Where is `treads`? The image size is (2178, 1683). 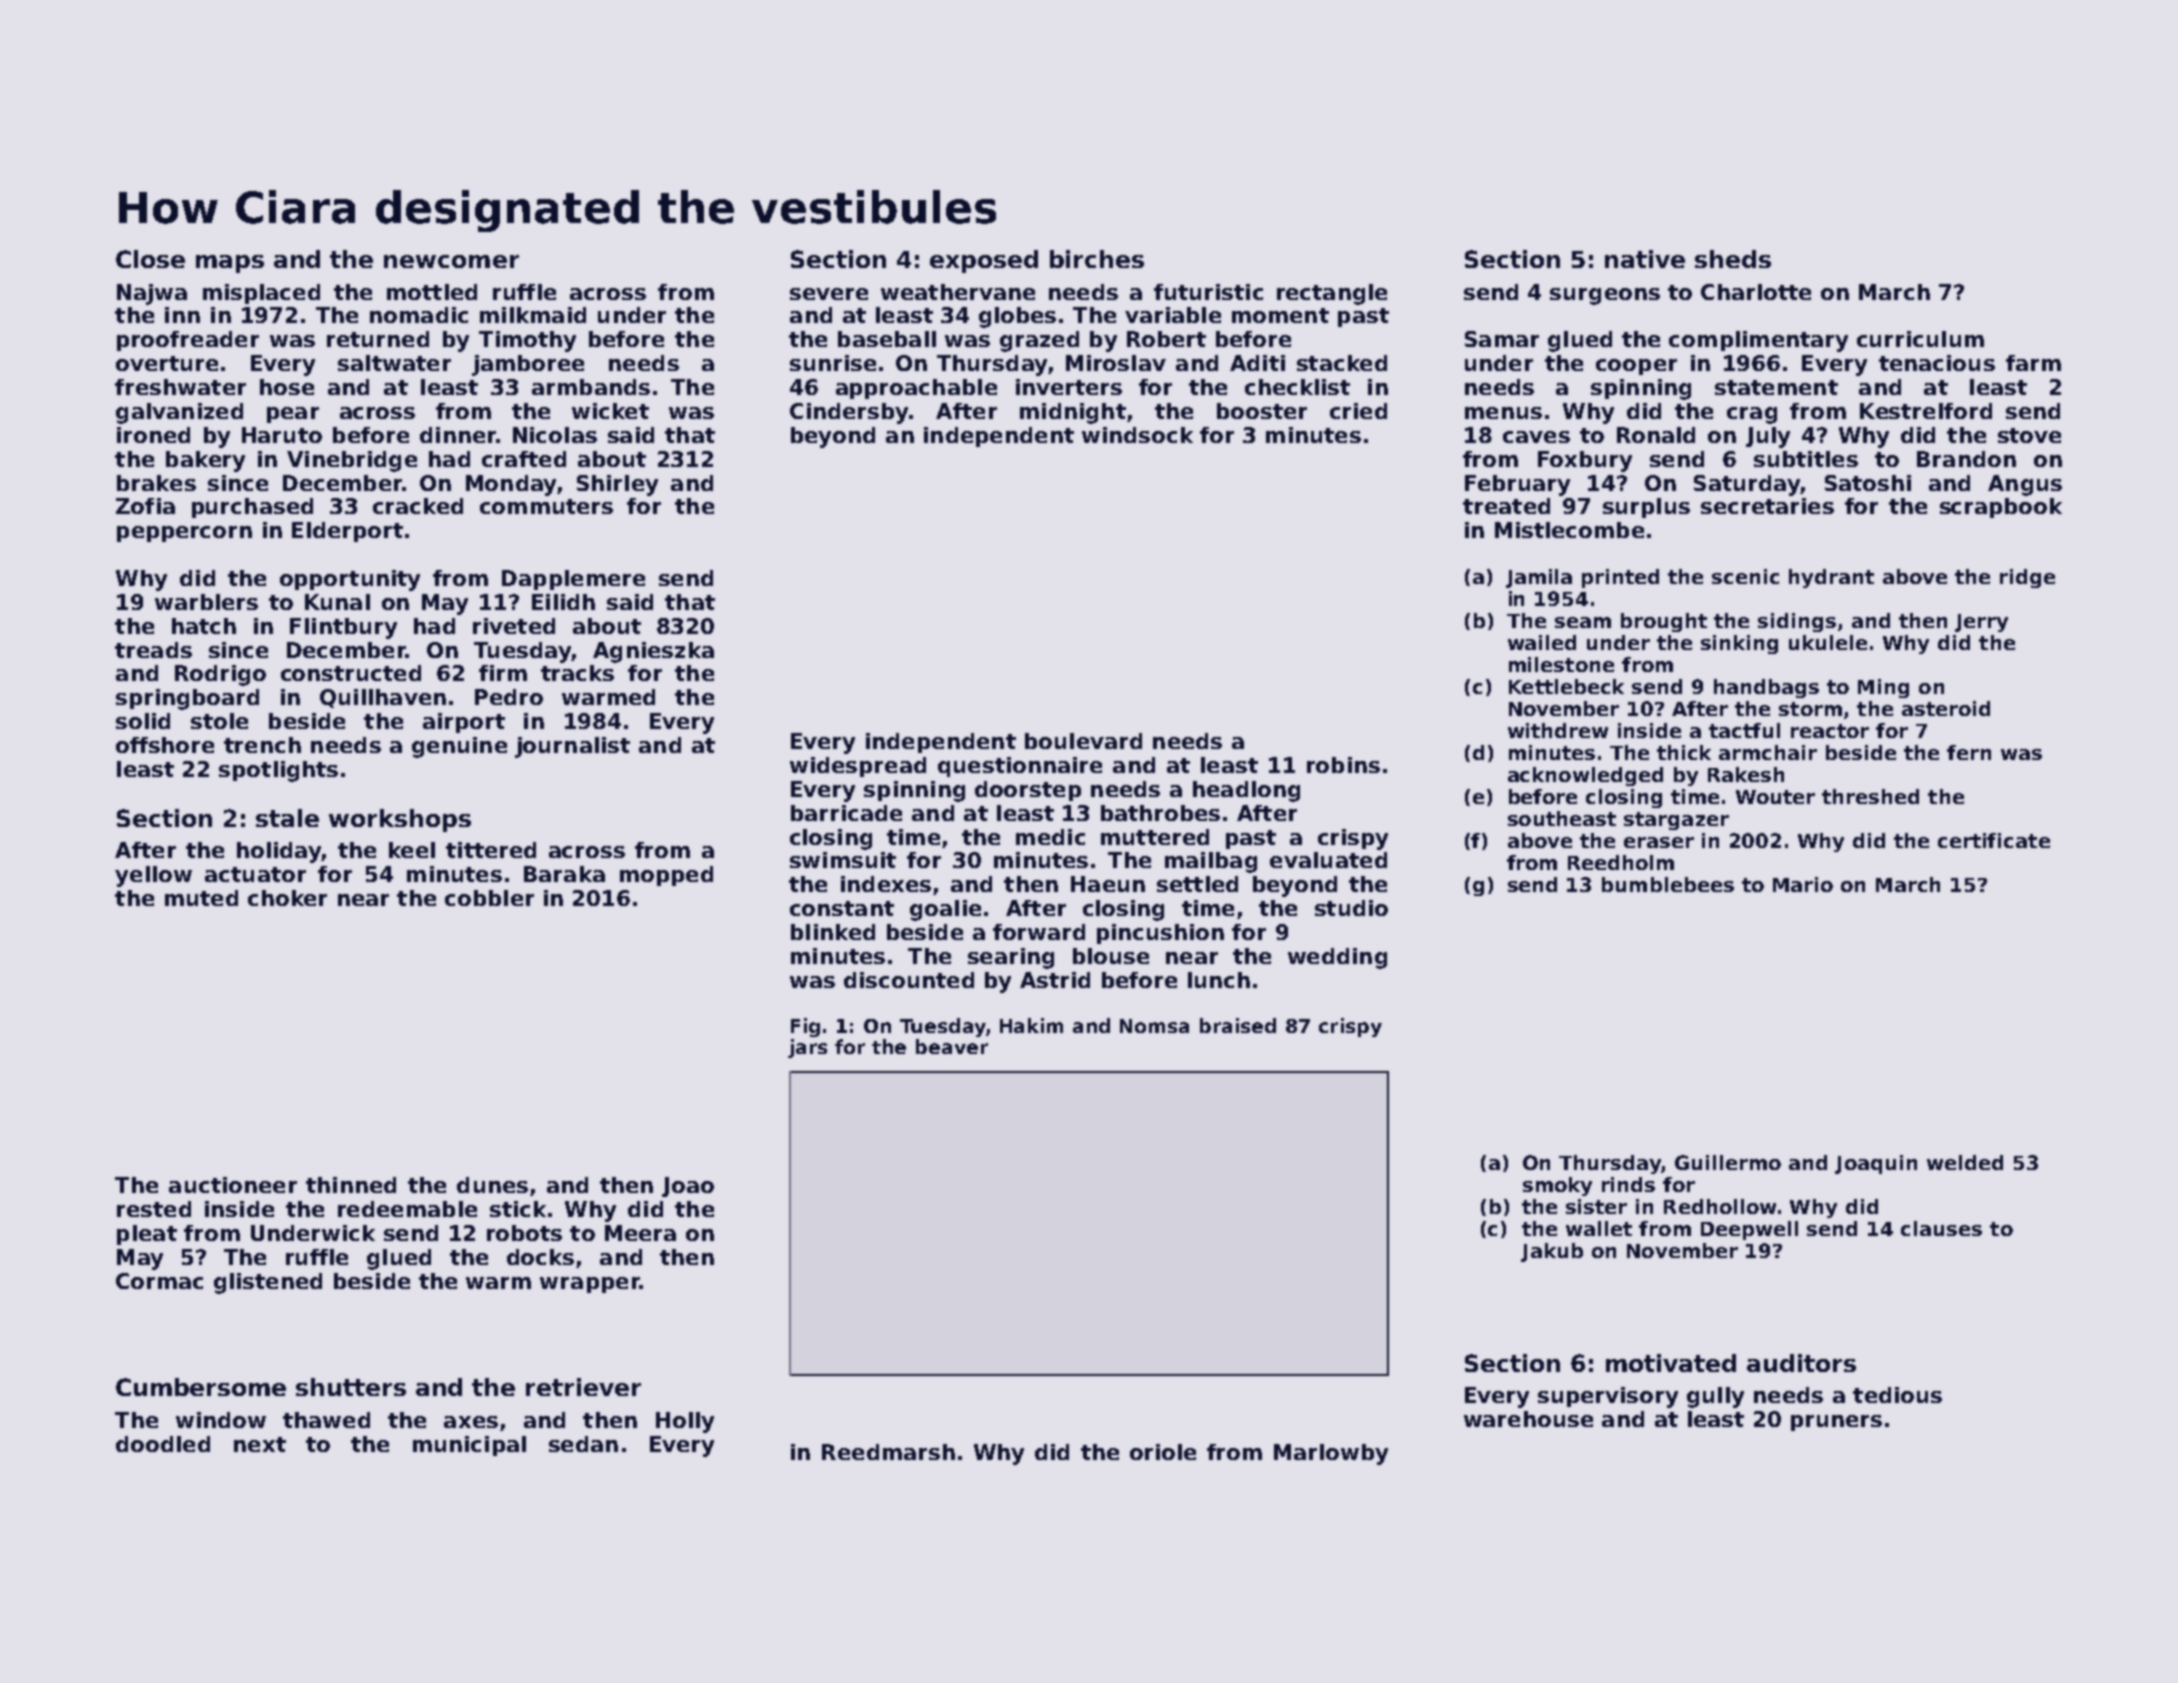
treads is located at coordinates (153, 650).
